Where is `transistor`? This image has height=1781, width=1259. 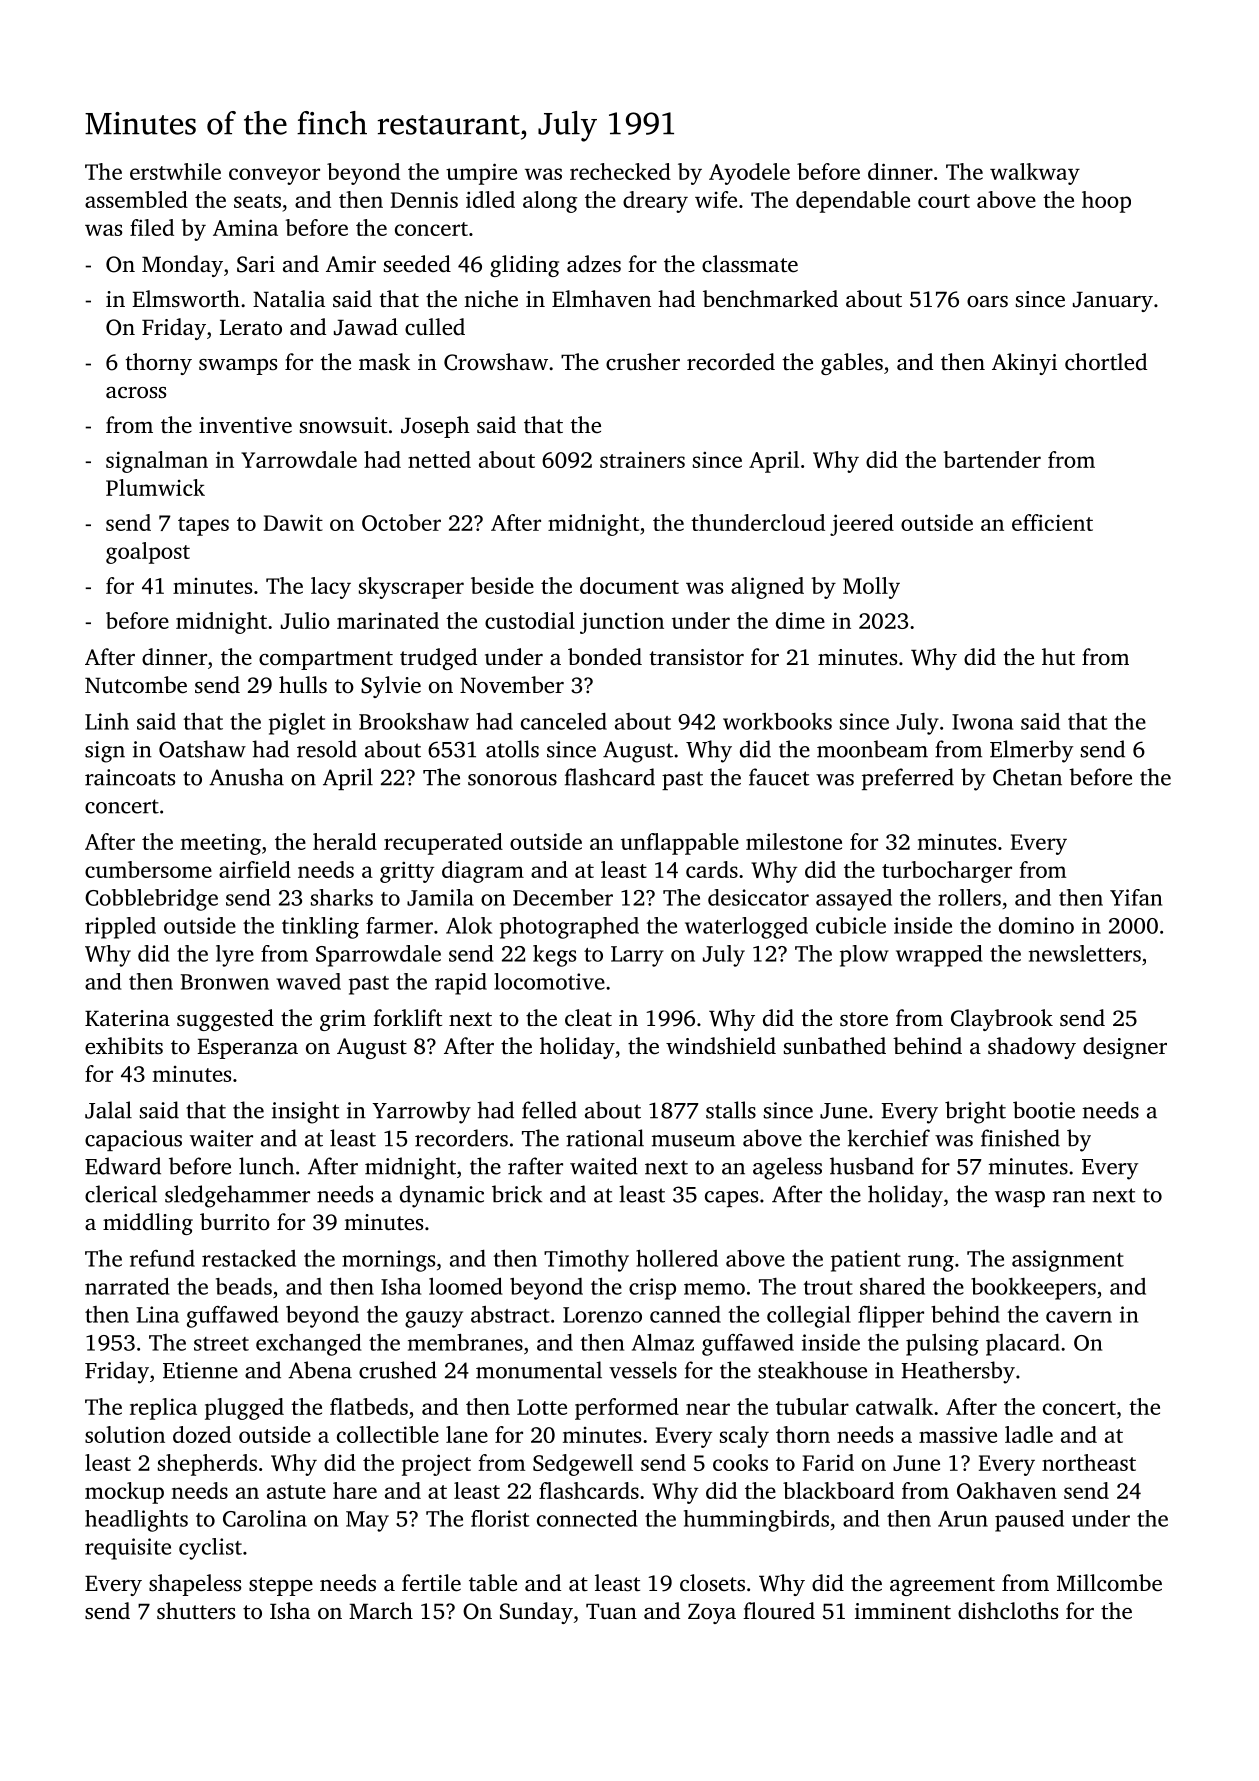 transistor is located at coordinates (696, 657).
